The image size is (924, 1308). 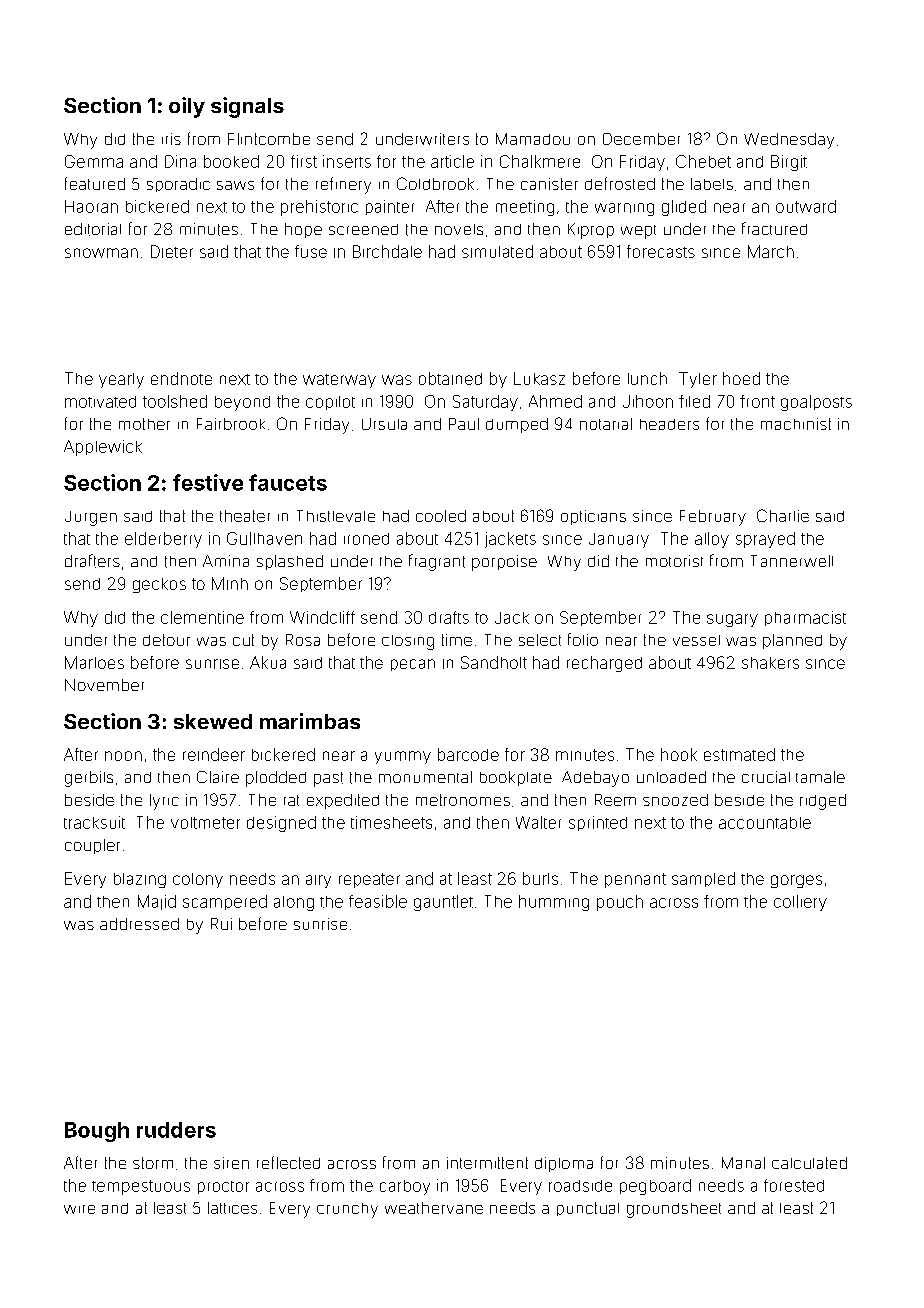 What do you see at coordinates (757, 401) in the page?
I see `front` at bounding box center [757, 401].
